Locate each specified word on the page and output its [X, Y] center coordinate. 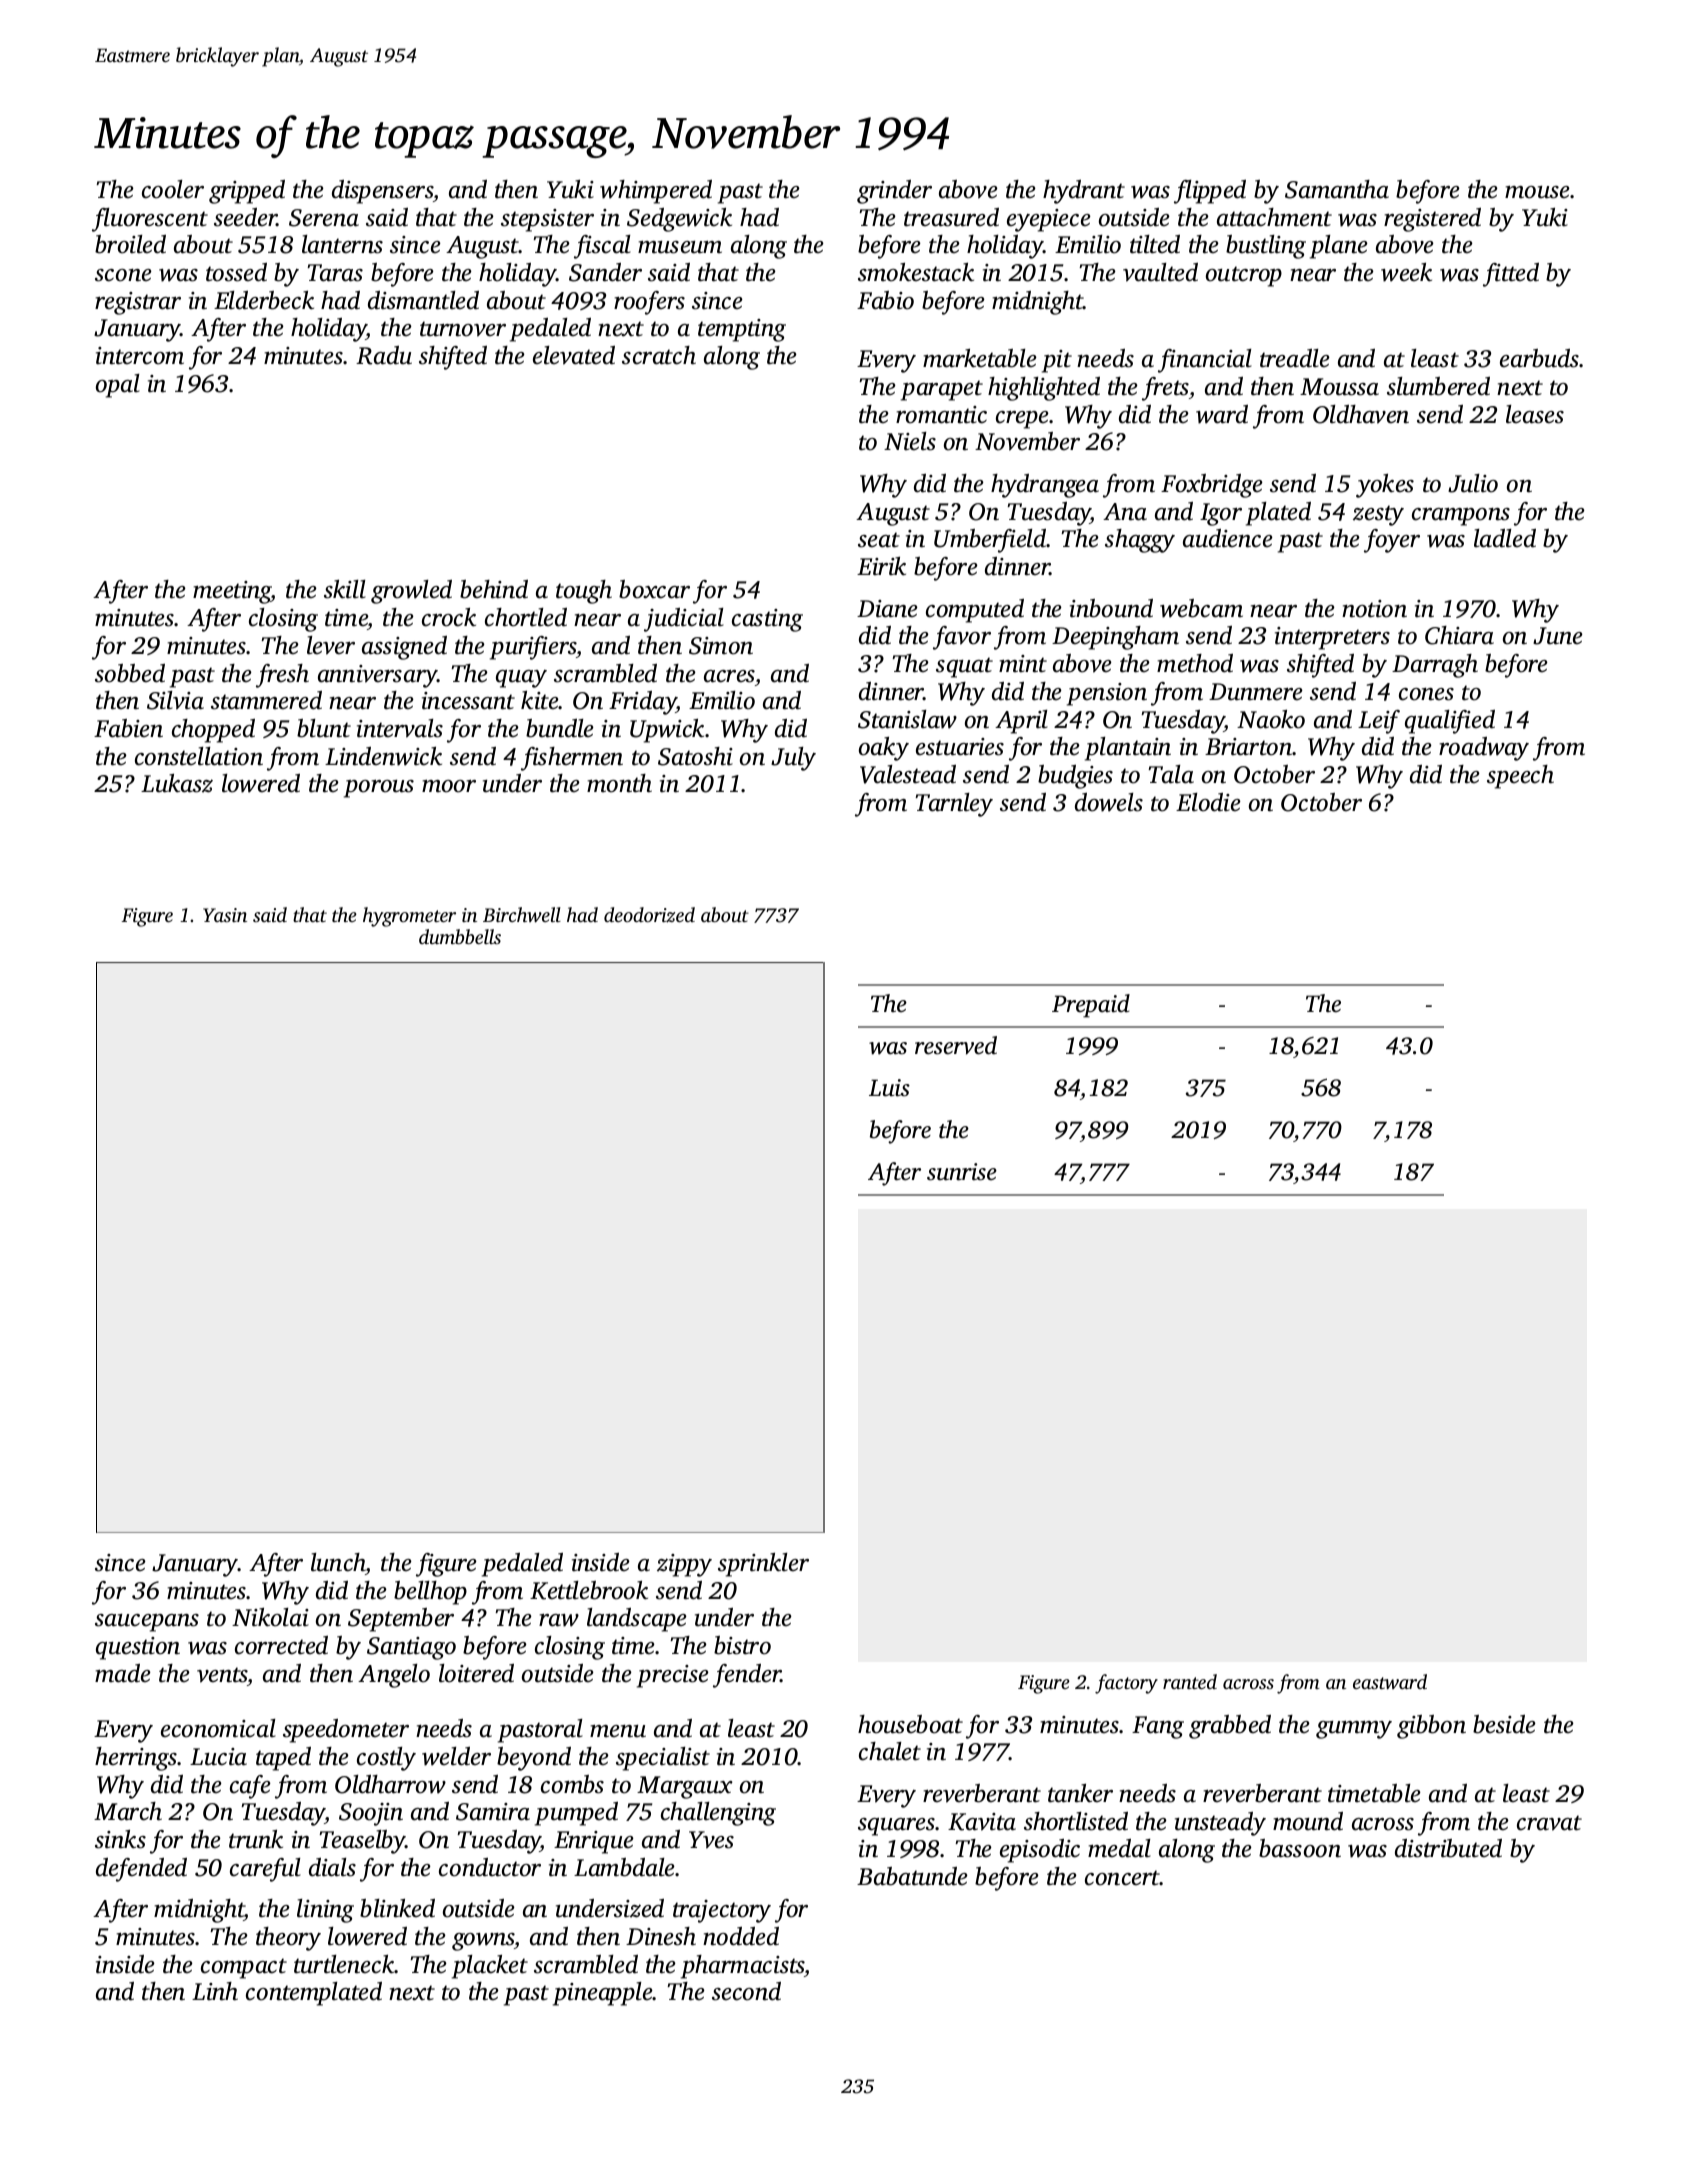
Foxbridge [1212, 486]
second [746, 1991]
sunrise [962, 1172]
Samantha [1337, 189]
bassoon [1300, 1848]
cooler [173, 189]
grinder [894, 192]
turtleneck [344, 1964]
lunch [338, 1562]
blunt [324, 728]
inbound [1111, 608]
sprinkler [763, 1565]
